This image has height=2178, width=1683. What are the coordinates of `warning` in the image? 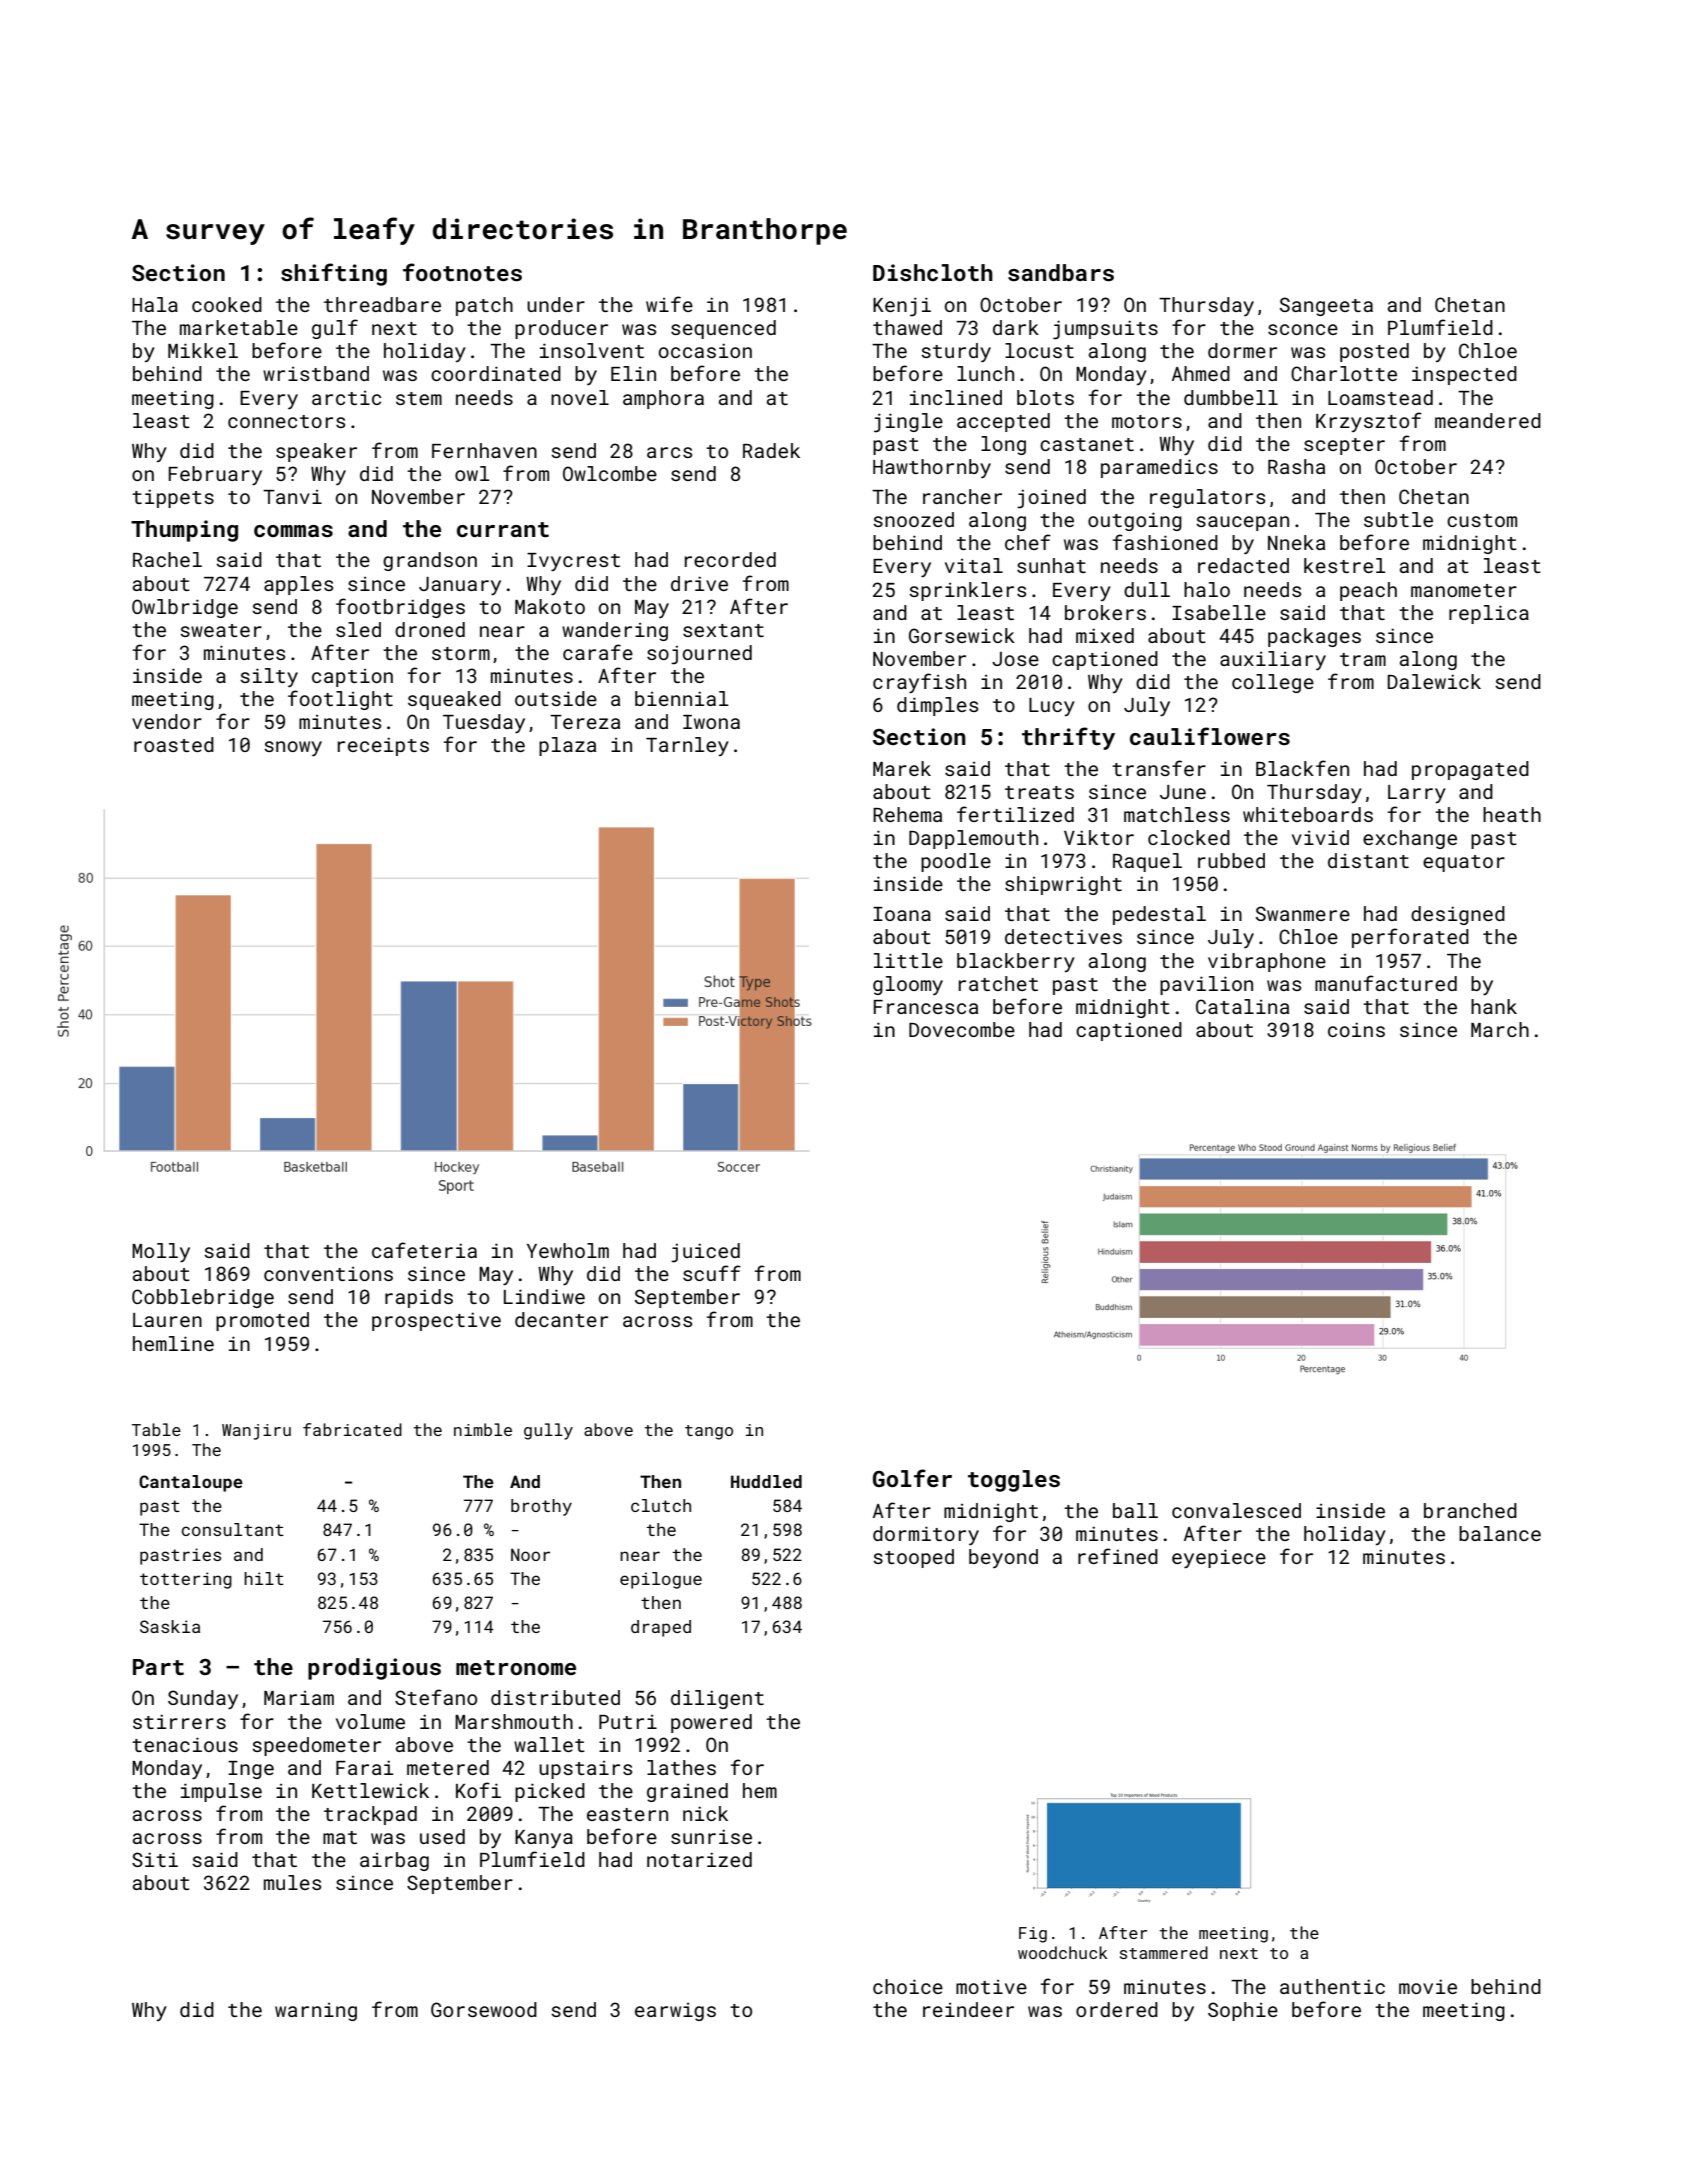 It's located at (316, 2012).
